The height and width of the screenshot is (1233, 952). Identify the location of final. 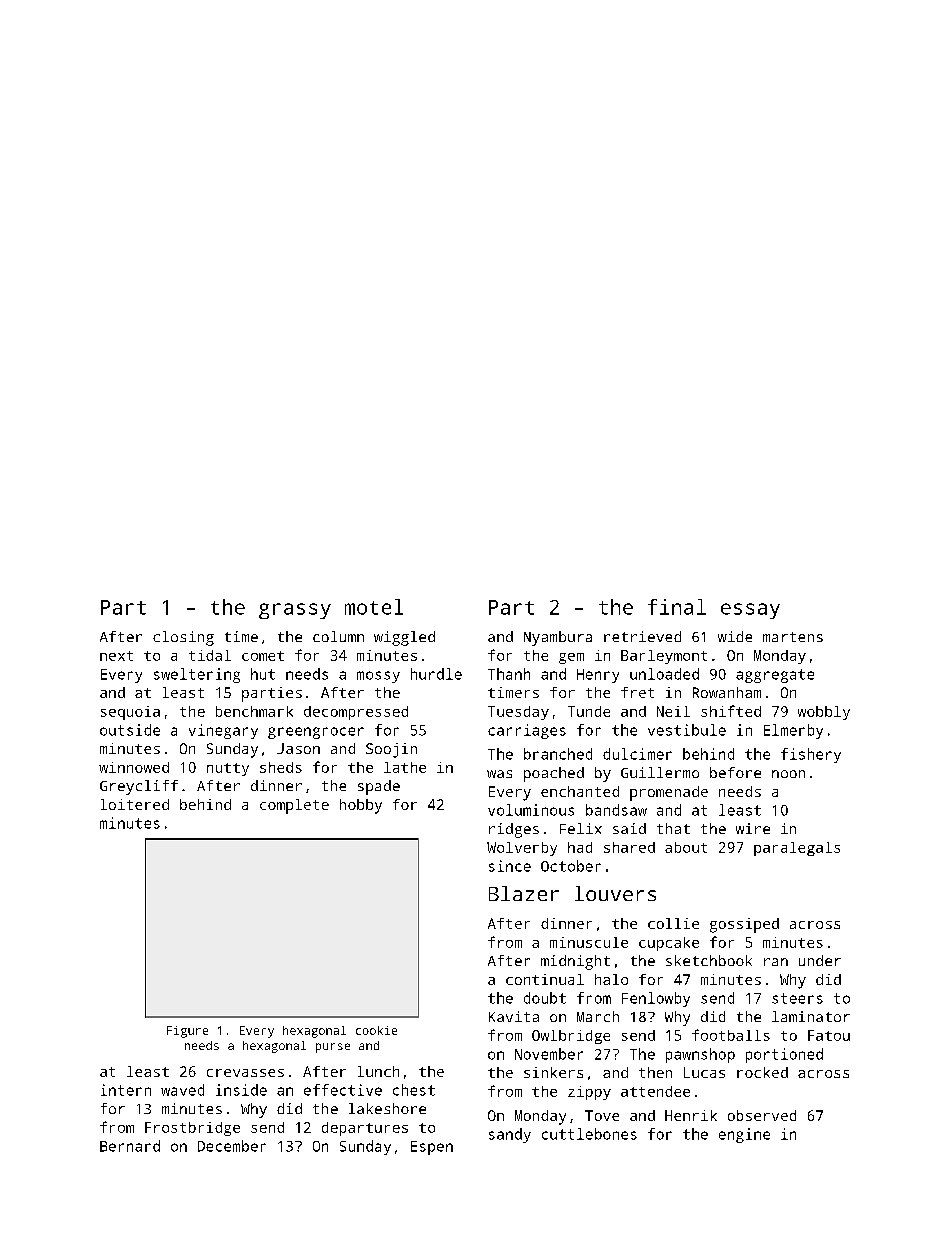
(677, 607).
